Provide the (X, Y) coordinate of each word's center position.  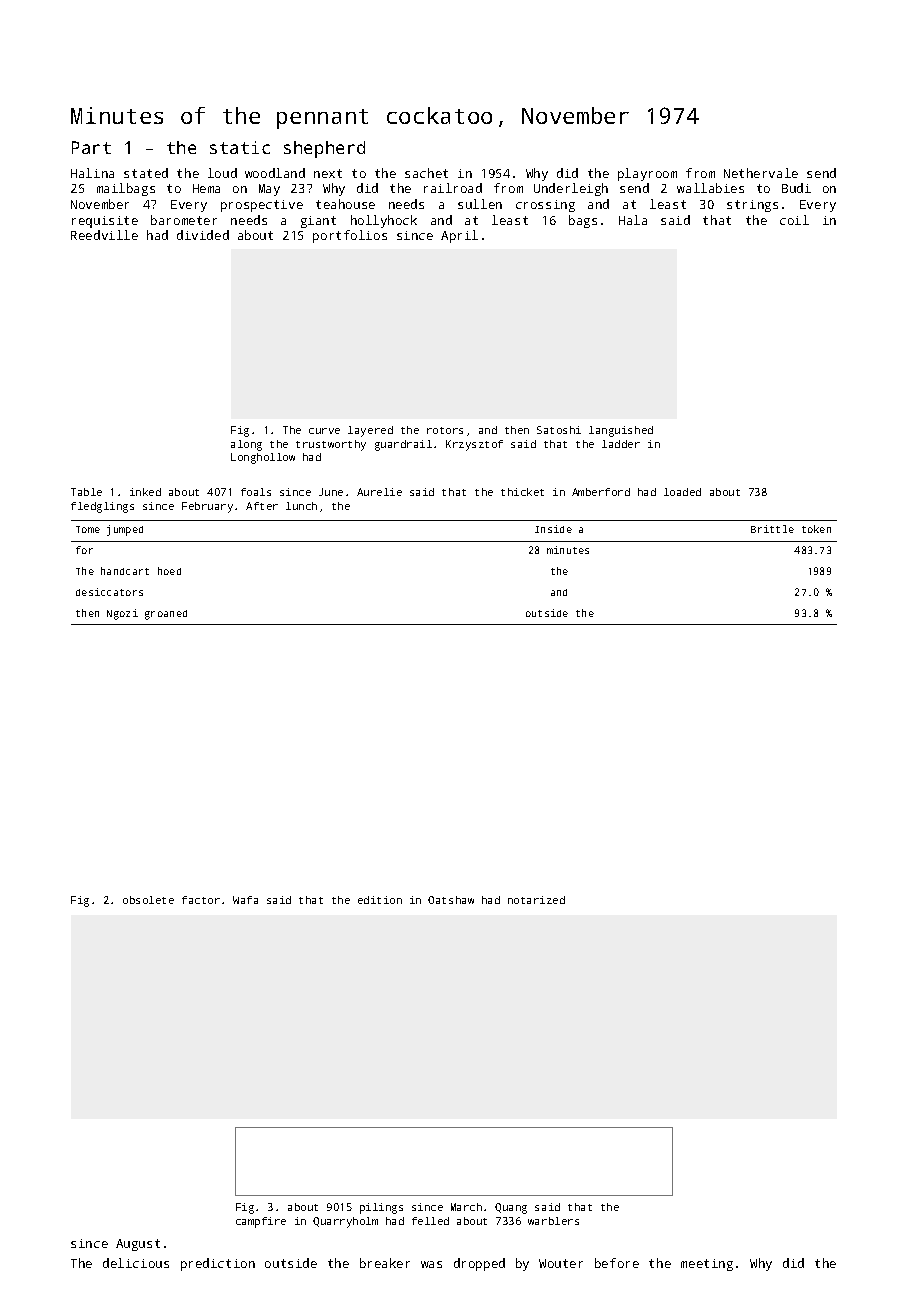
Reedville (104, 235)
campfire (261, 1222)
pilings (381, 1208)
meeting (707, 1265)
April (459, 236)
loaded (682, 492)
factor (201, 900)
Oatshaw (451, 900)
